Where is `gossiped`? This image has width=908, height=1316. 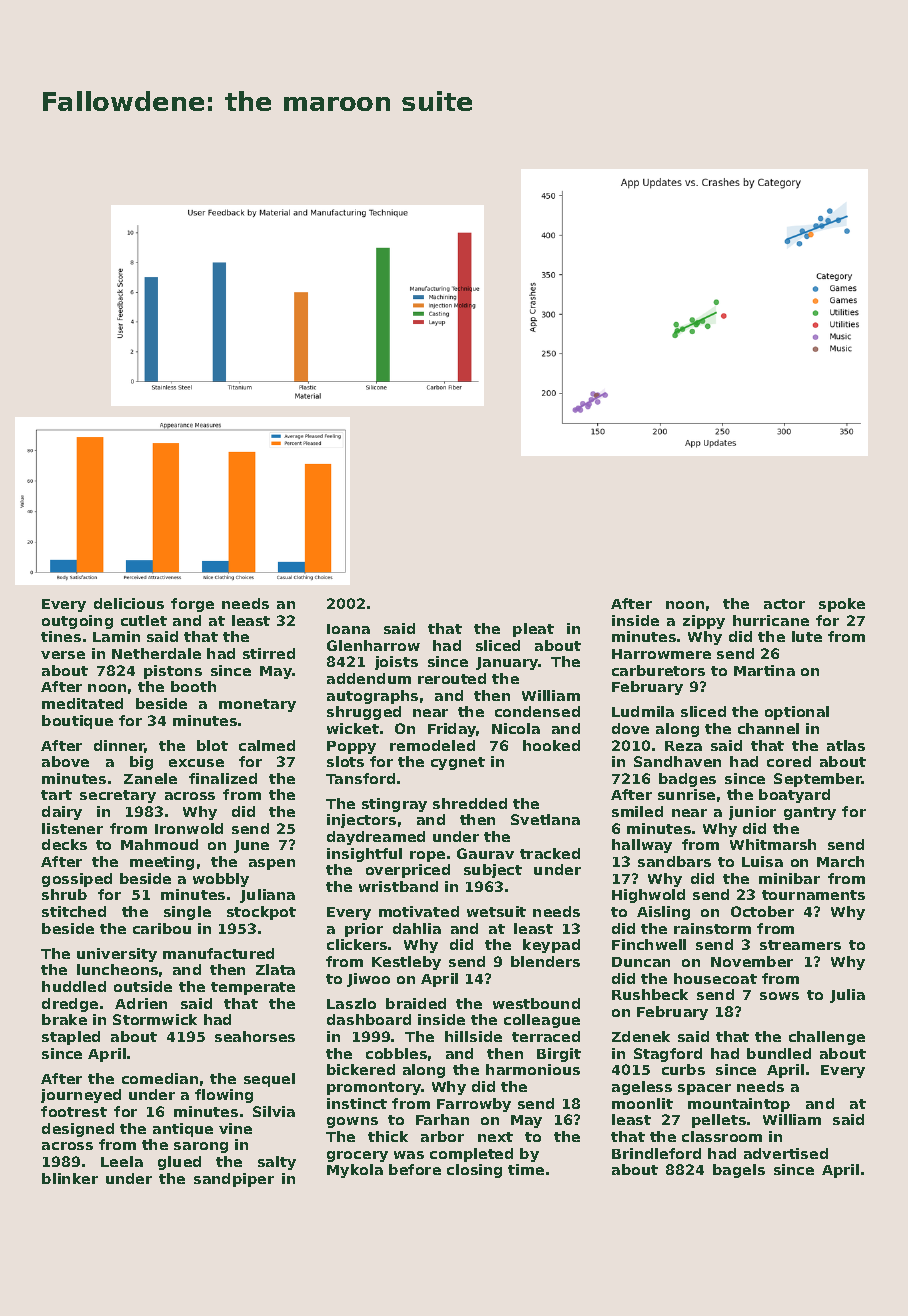
gossiped is located at coordinates (77, 880).
